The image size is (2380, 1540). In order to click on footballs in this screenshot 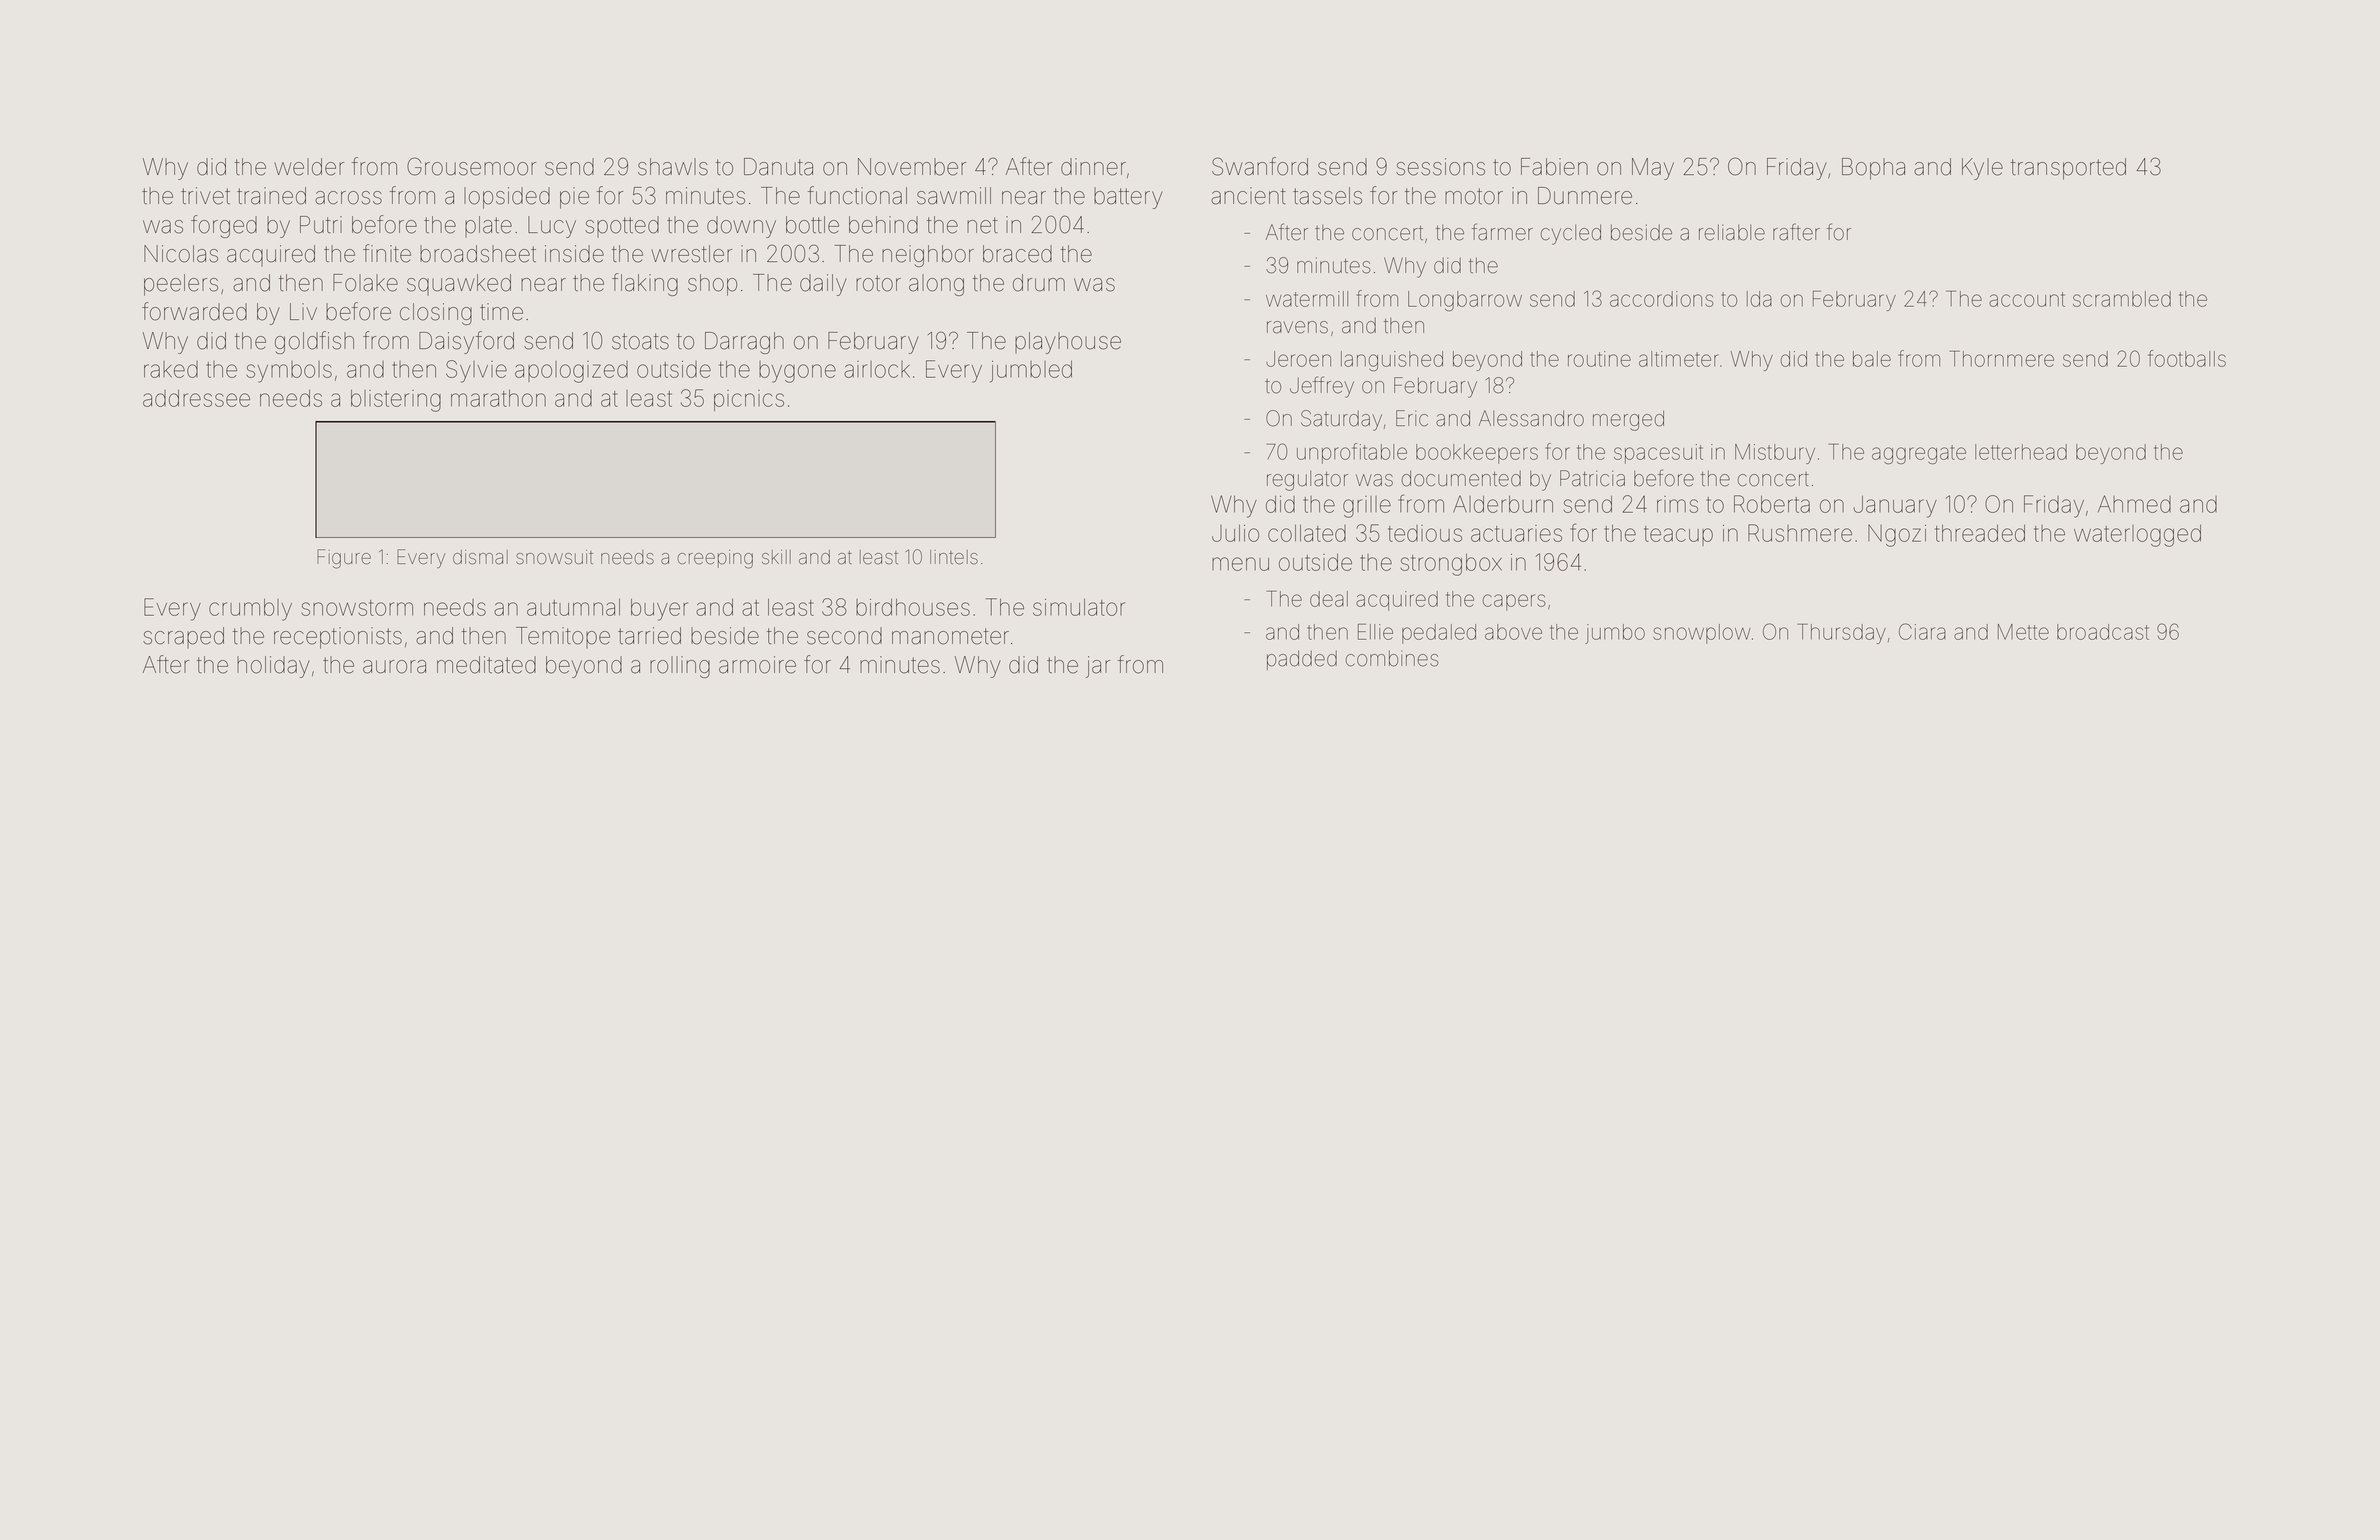, I will do `click(2187, 358)`.
